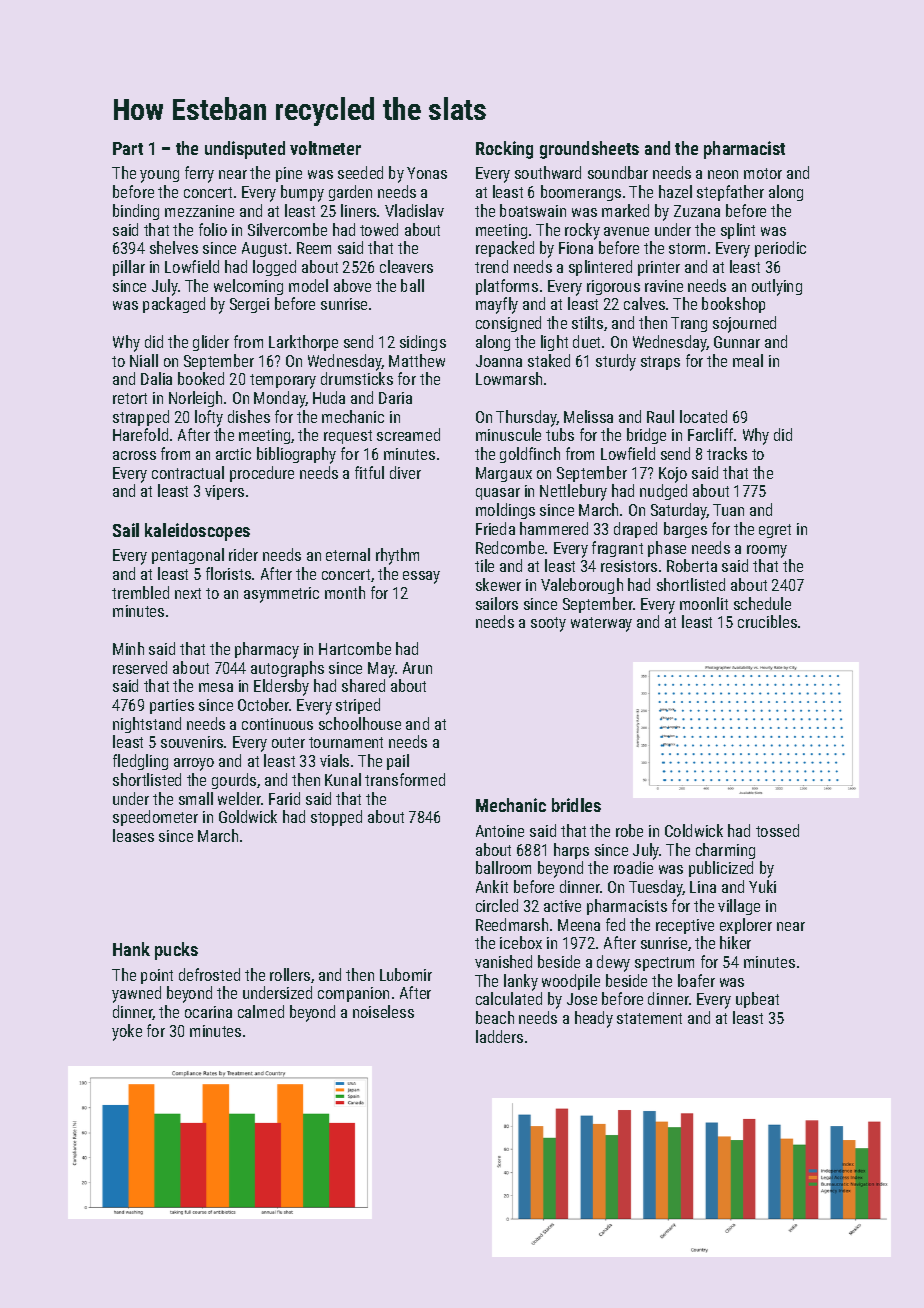 Image resolution: width=924 pixels, height=1308 pixels. What do you see at coordinates (780, 249) in the image?
I see `periodic` at bounding box center [780, 249].
